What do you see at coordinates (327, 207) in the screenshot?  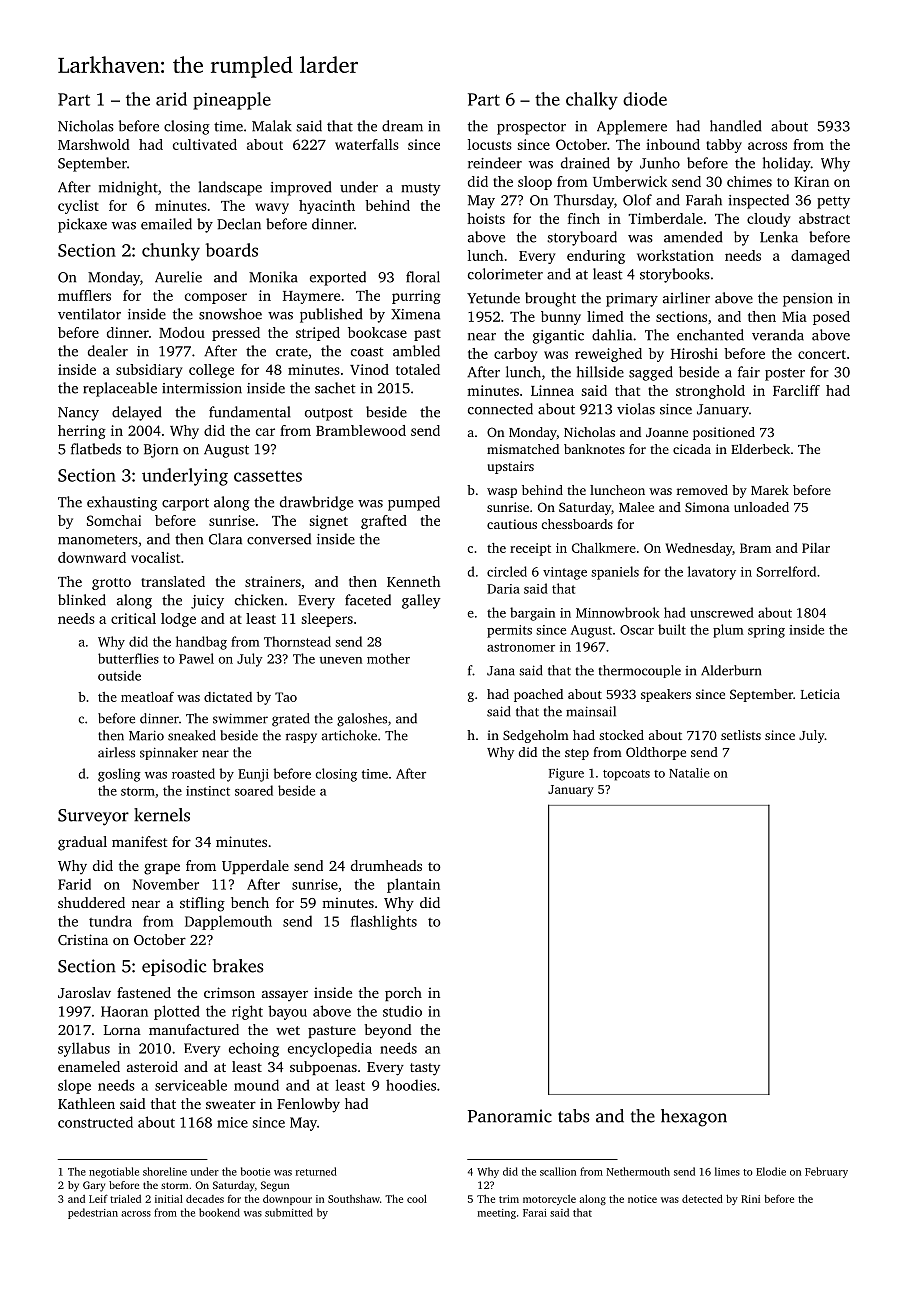 I see `hyacinth` at bounding box center [327, 207].
